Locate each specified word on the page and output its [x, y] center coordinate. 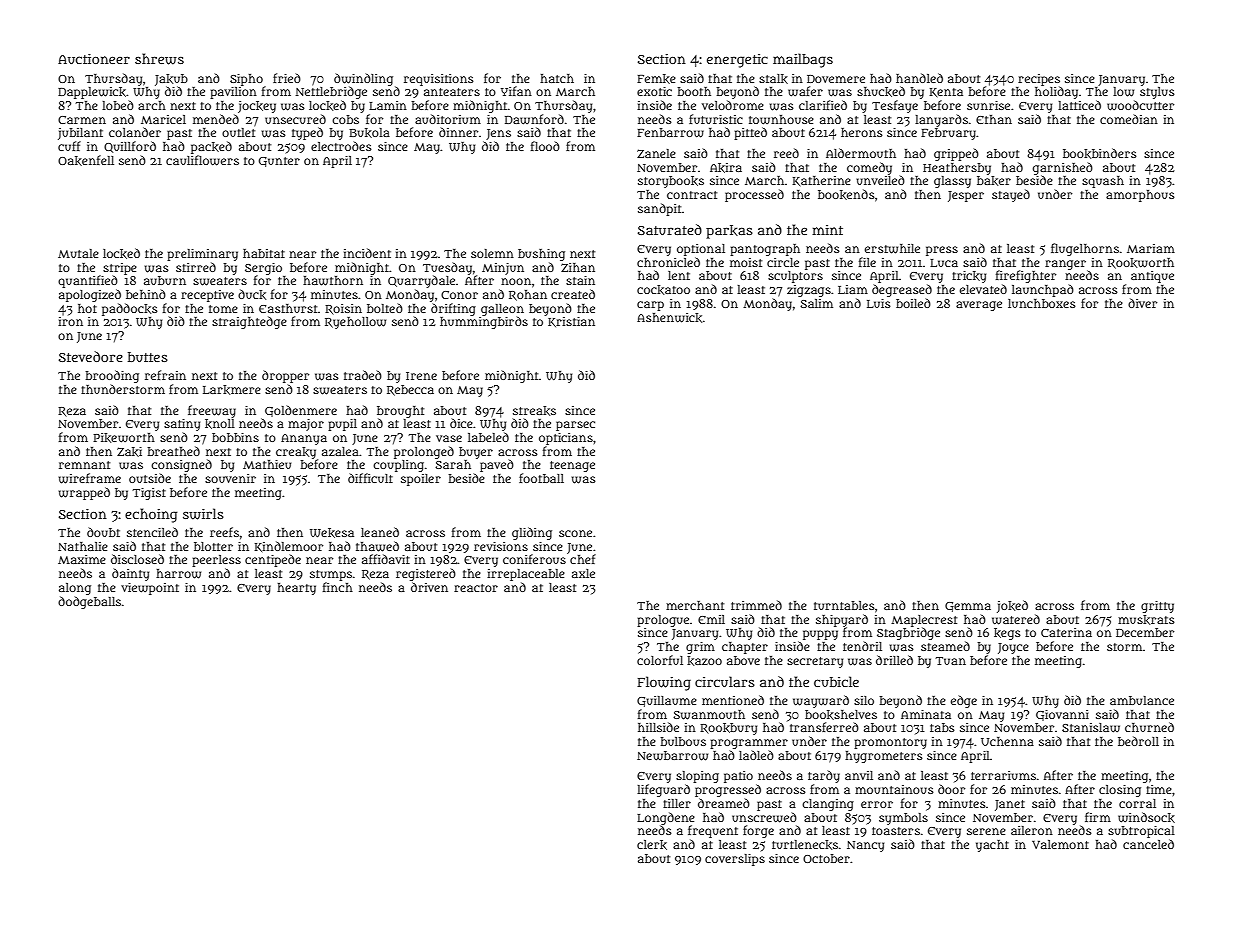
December [1145, 632]
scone [575, 533]
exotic [654, 91]
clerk [652, 845]
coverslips [735, 860]
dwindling [363, 79]
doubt [103, 532]
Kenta [946, 92]
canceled [1148, 844]
